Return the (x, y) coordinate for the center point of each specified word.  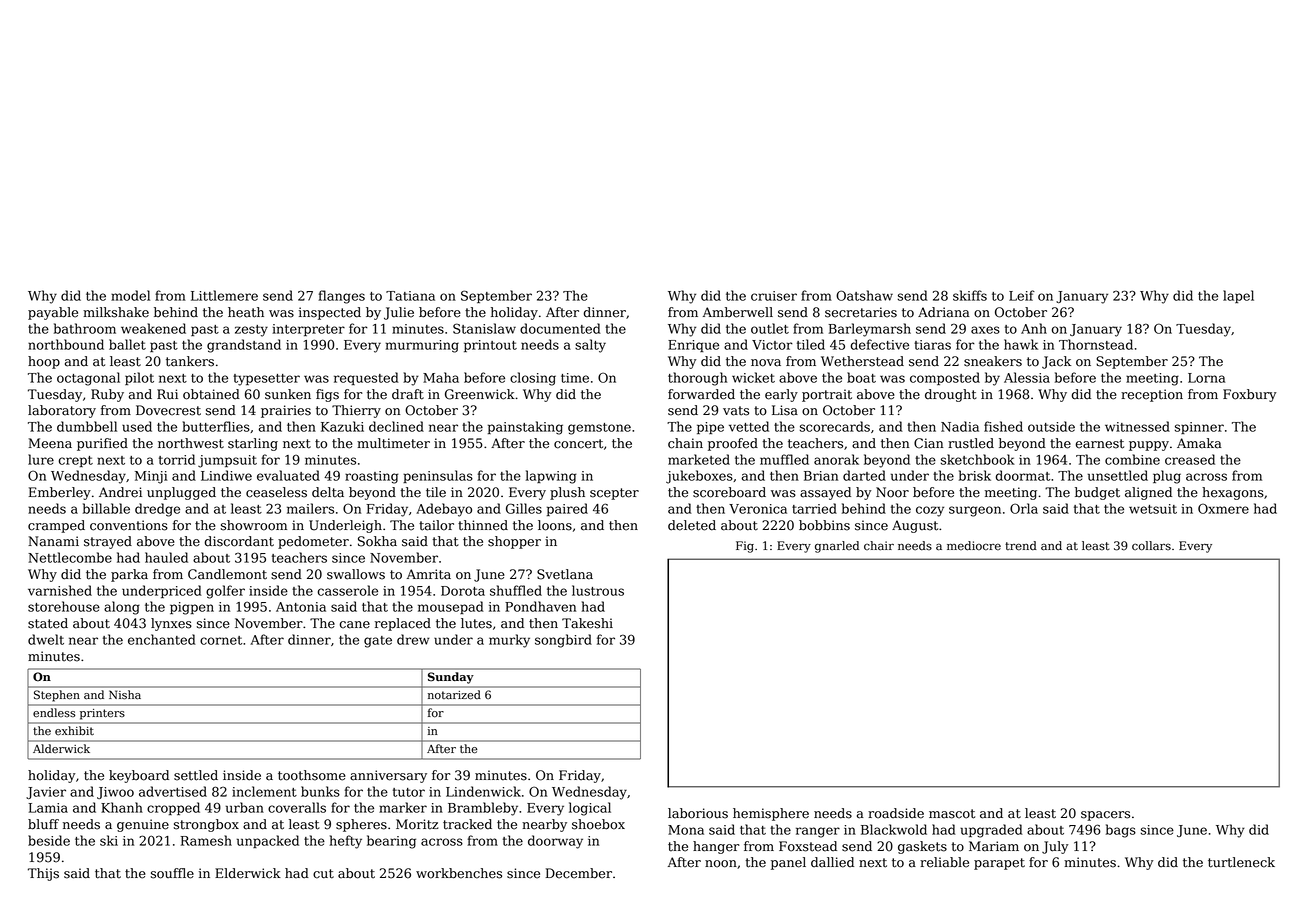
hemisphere (771, 814)
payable (53, 313)
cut (323, 874)
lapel (1238, 296)
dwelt (46, 639)
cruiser (774, 296)
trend (1021, 546)
